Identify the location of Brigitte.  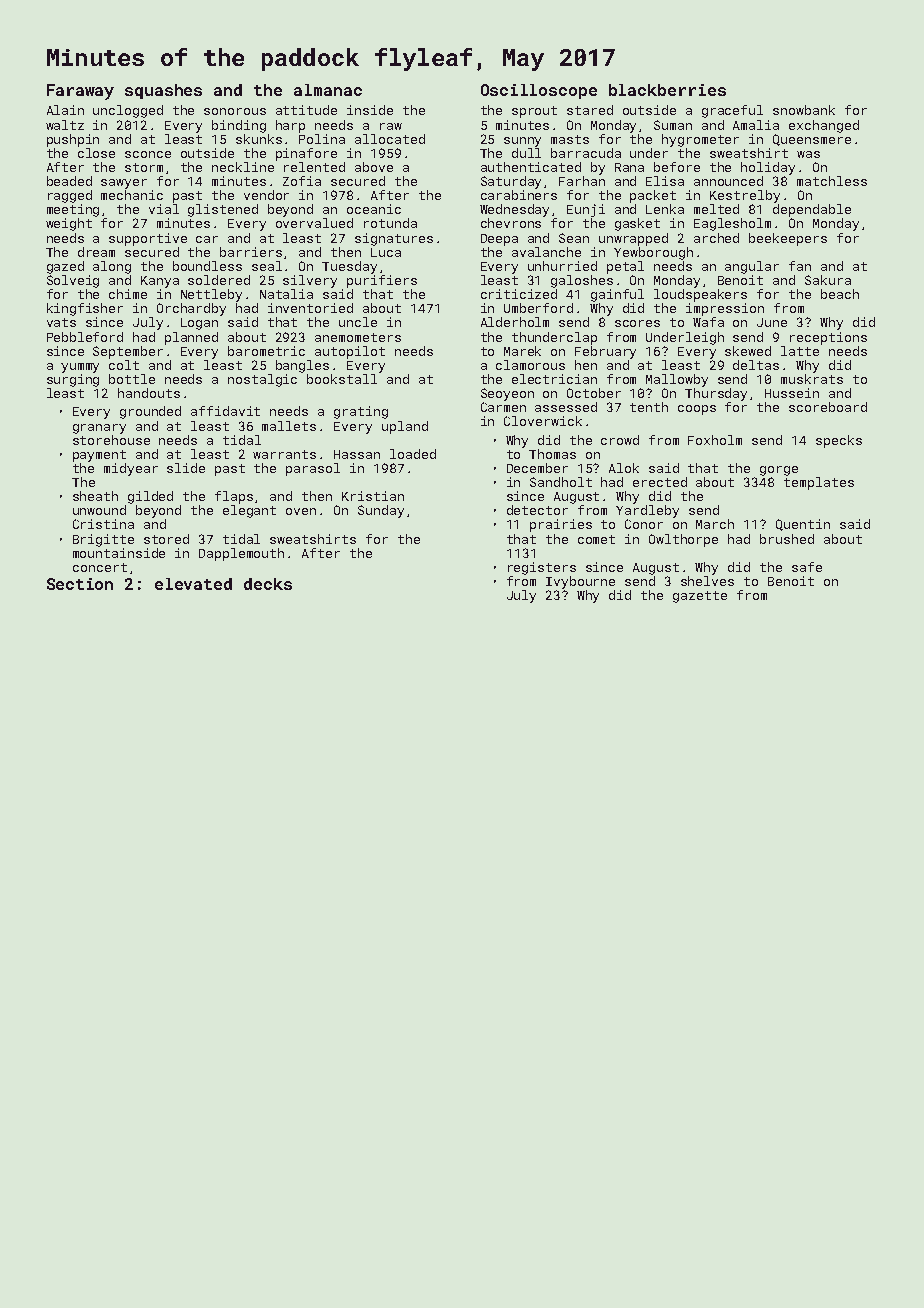
(103, 540).
